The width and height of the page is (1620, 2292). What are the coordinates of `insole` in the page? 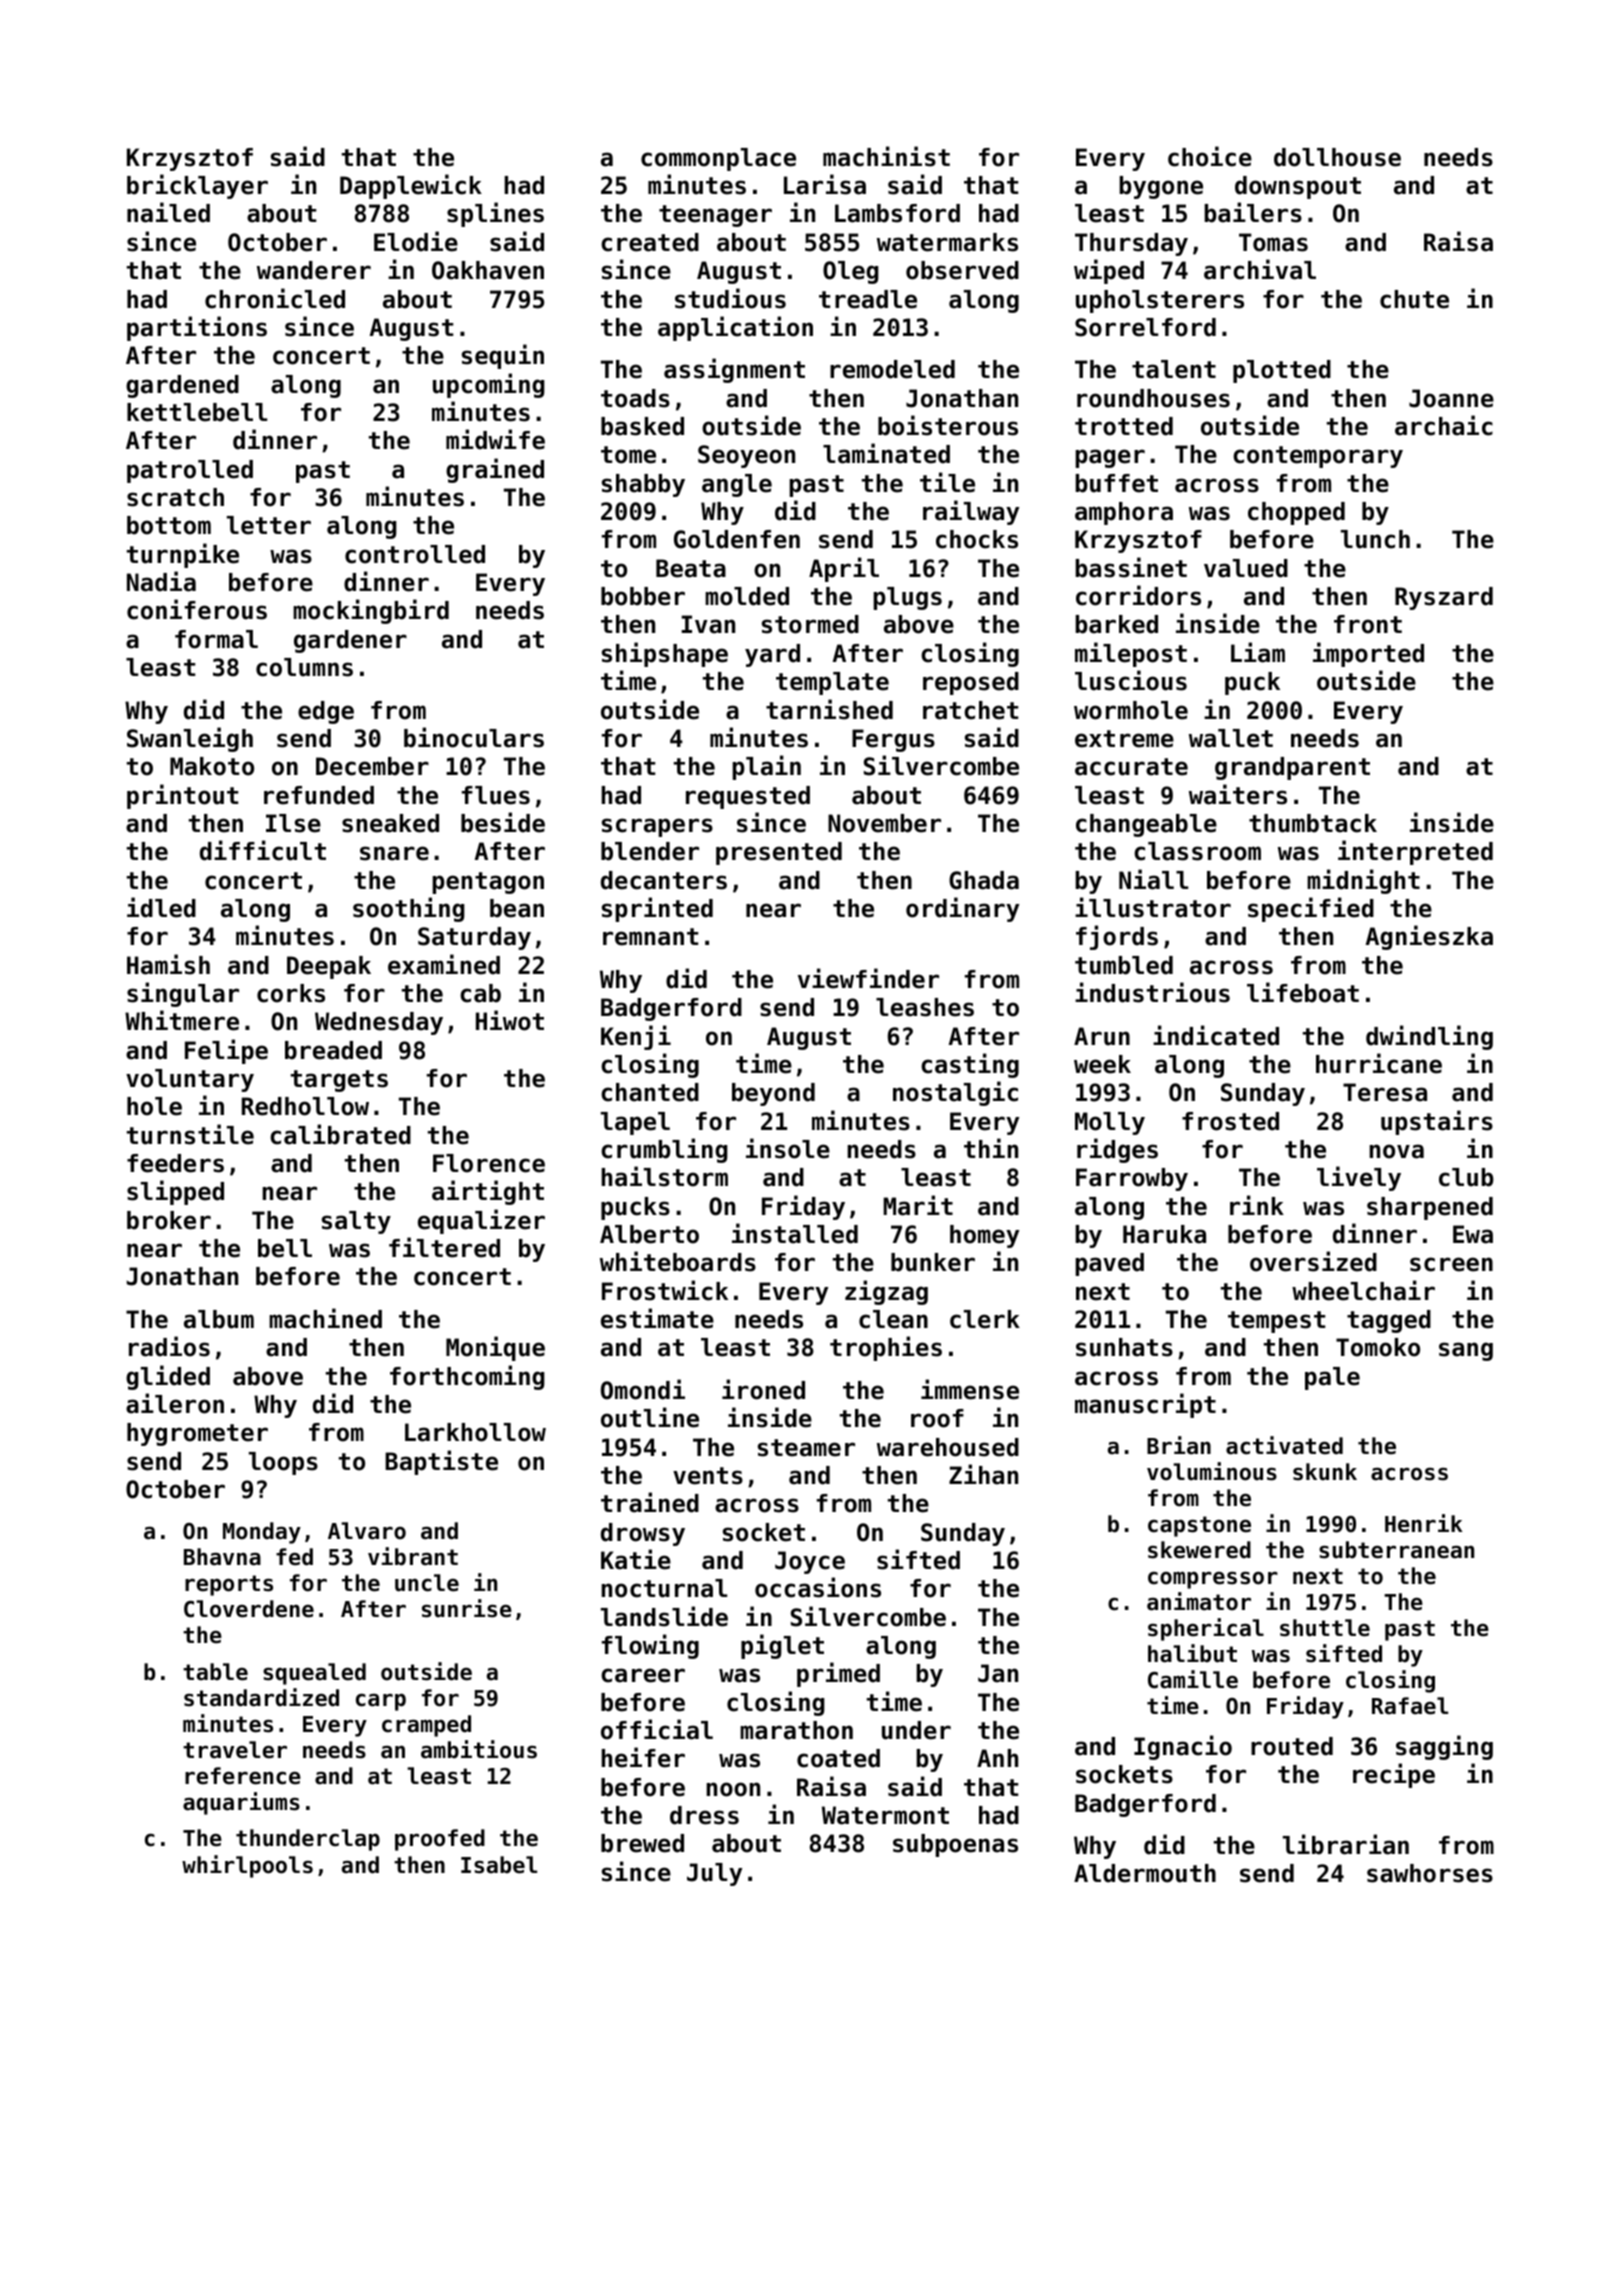 It's located at (788, 1148).
